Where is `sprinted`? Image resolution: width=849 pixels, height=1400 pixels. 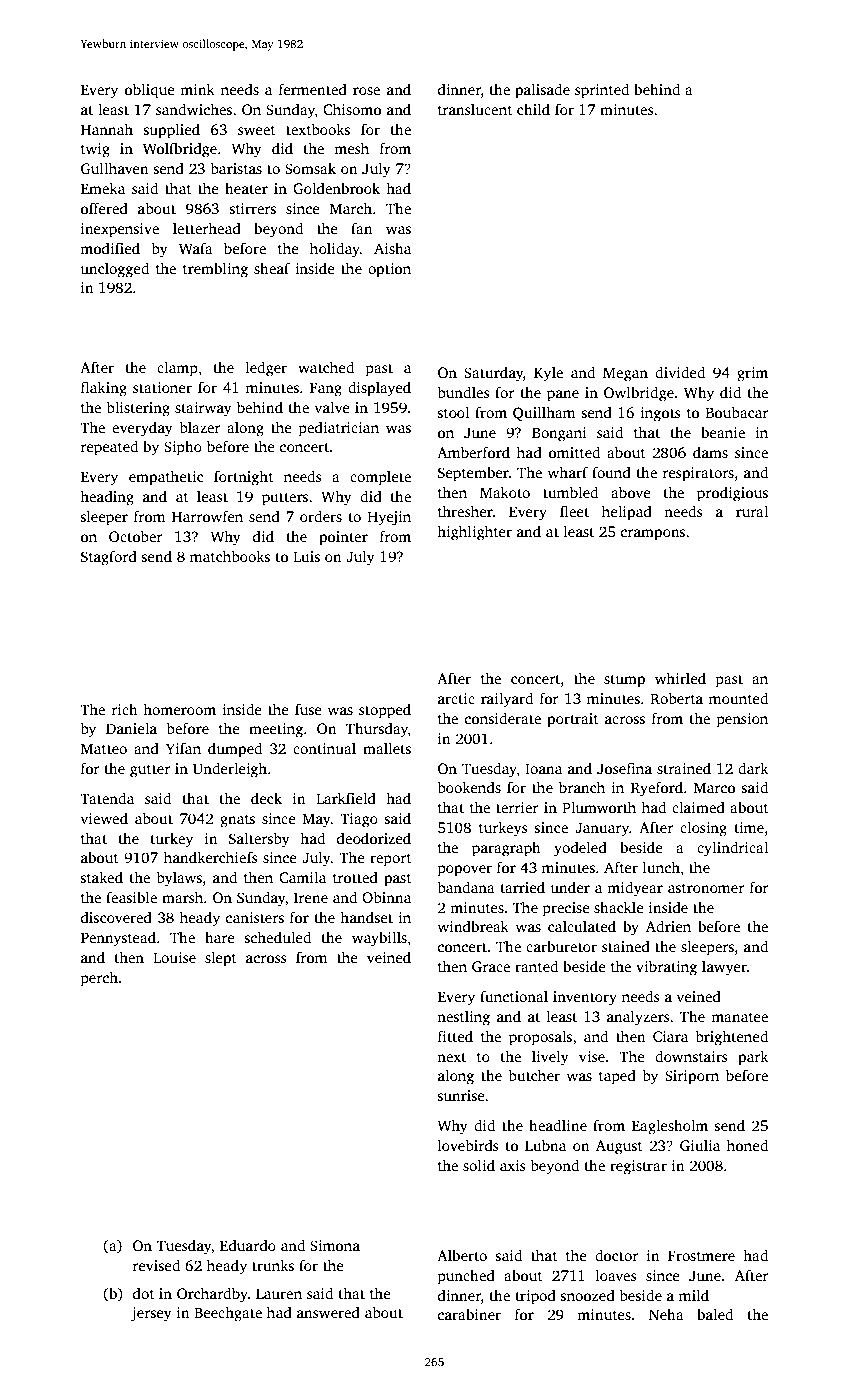
sprinted is located at coordinates (602, 91).
